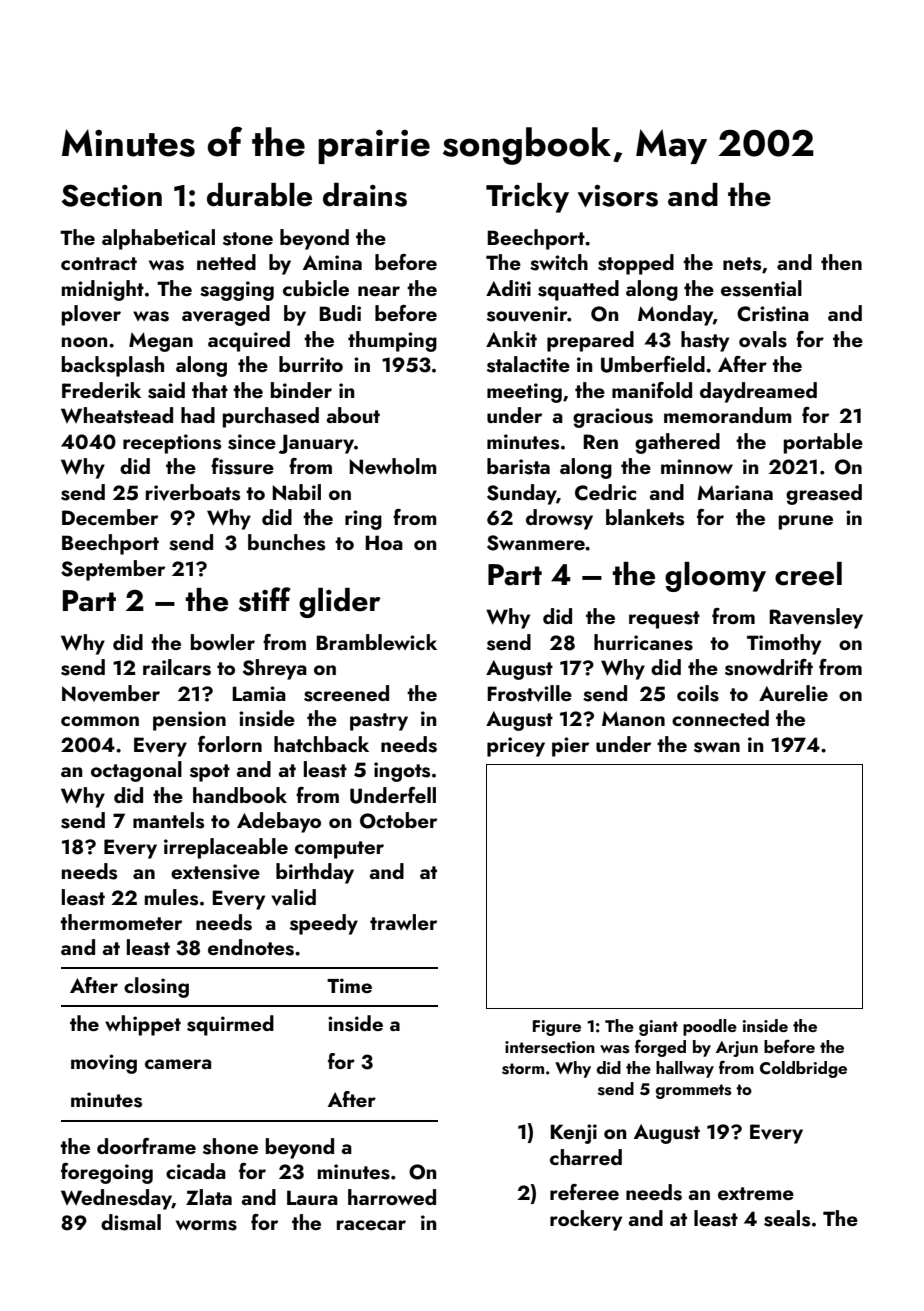 The height and width of the screenshot is (1311, 924). What do you see at coordinates (113, 570) in the screenshot?
I see `September` at bounding box center [113, 570].
